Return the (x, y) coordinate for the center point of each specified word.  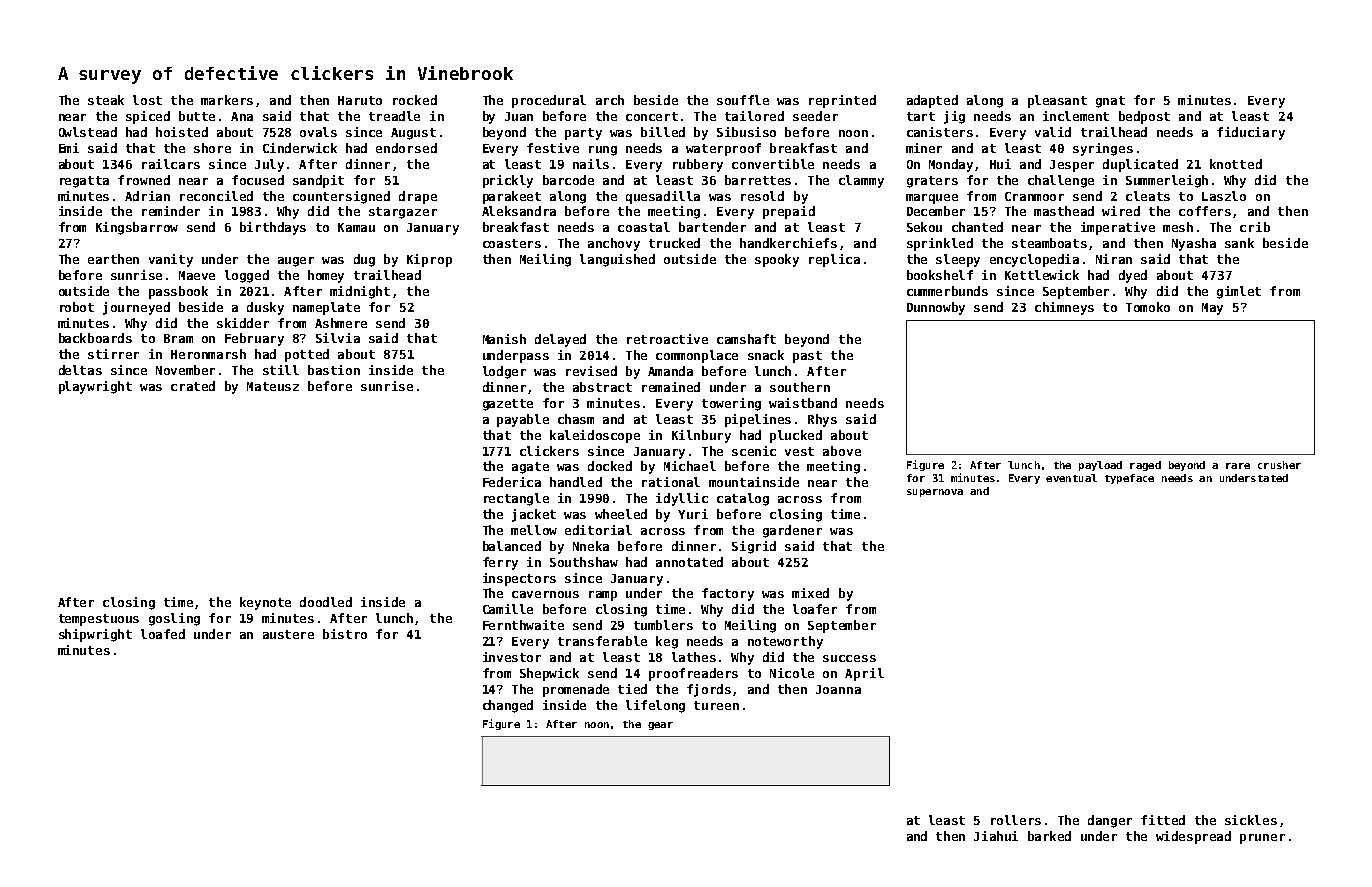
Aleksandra (519, 211)
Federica (512, 482)
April (864, 674)
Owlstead (88, 132)
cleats (1148, 196)
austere (288, 634)
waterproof (723, 149)
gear (660, 726)
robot (77, 307)
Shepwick (549, 674)
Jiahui (996, 836)
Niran (1114, 259)
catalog (743, 499)
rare (1238, 466)
